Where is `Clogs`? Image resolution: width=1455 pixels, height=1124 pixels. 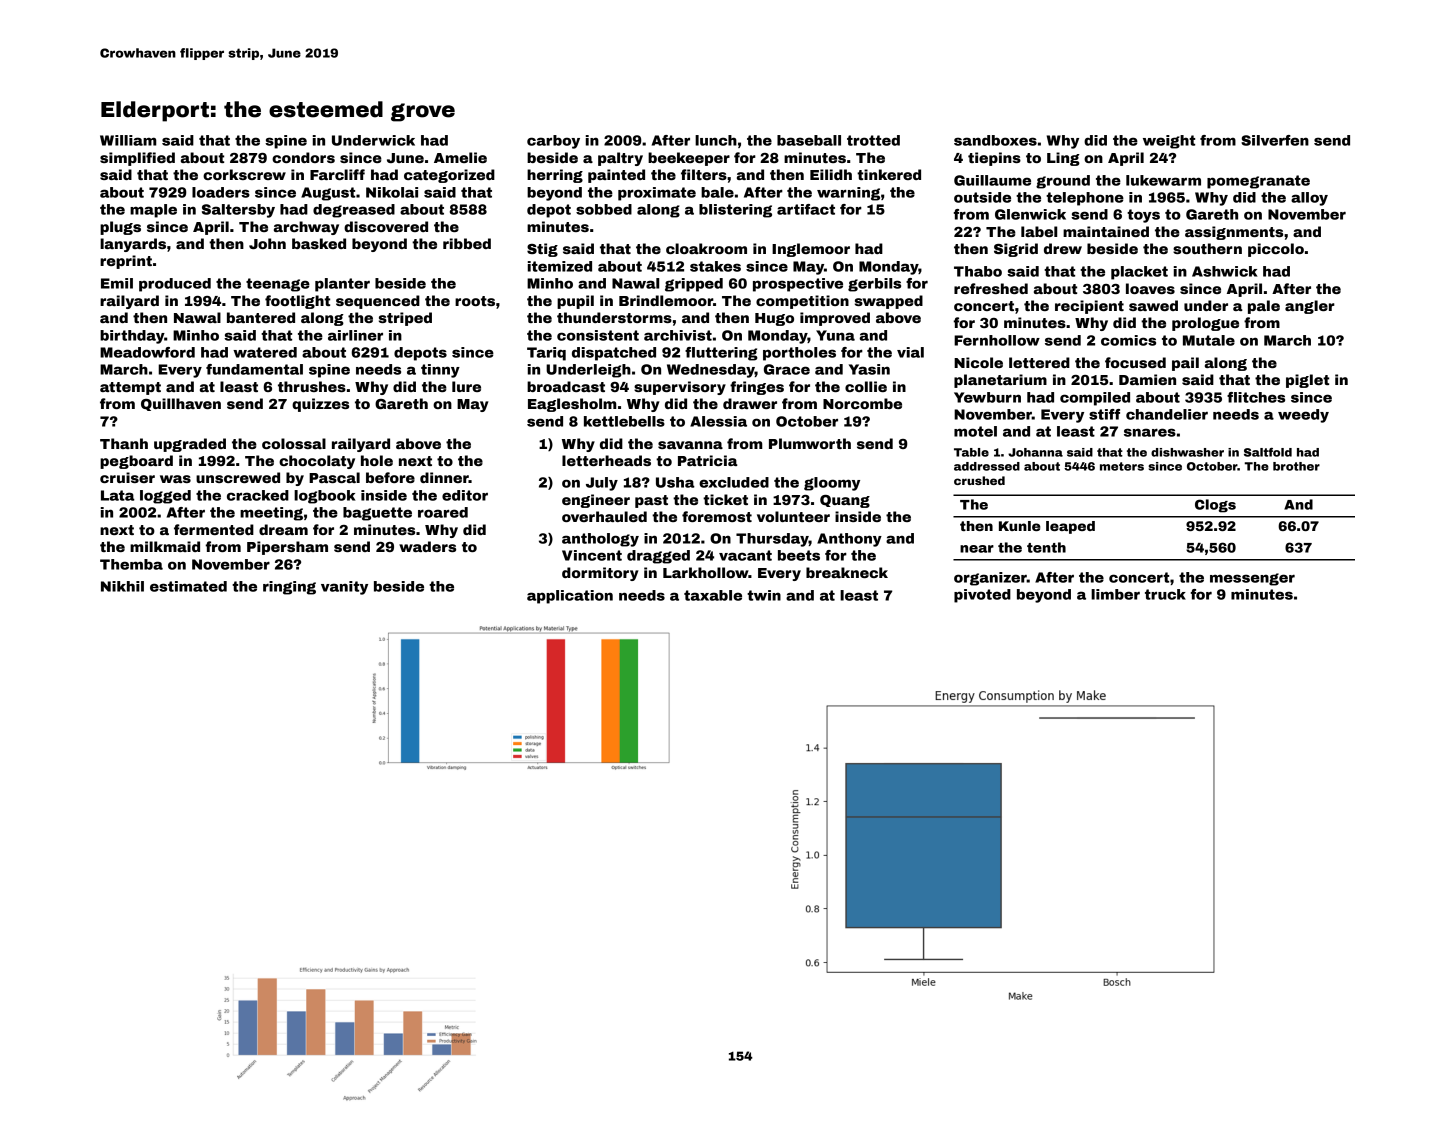 Clogs is located at coordinates (1215, 506).
